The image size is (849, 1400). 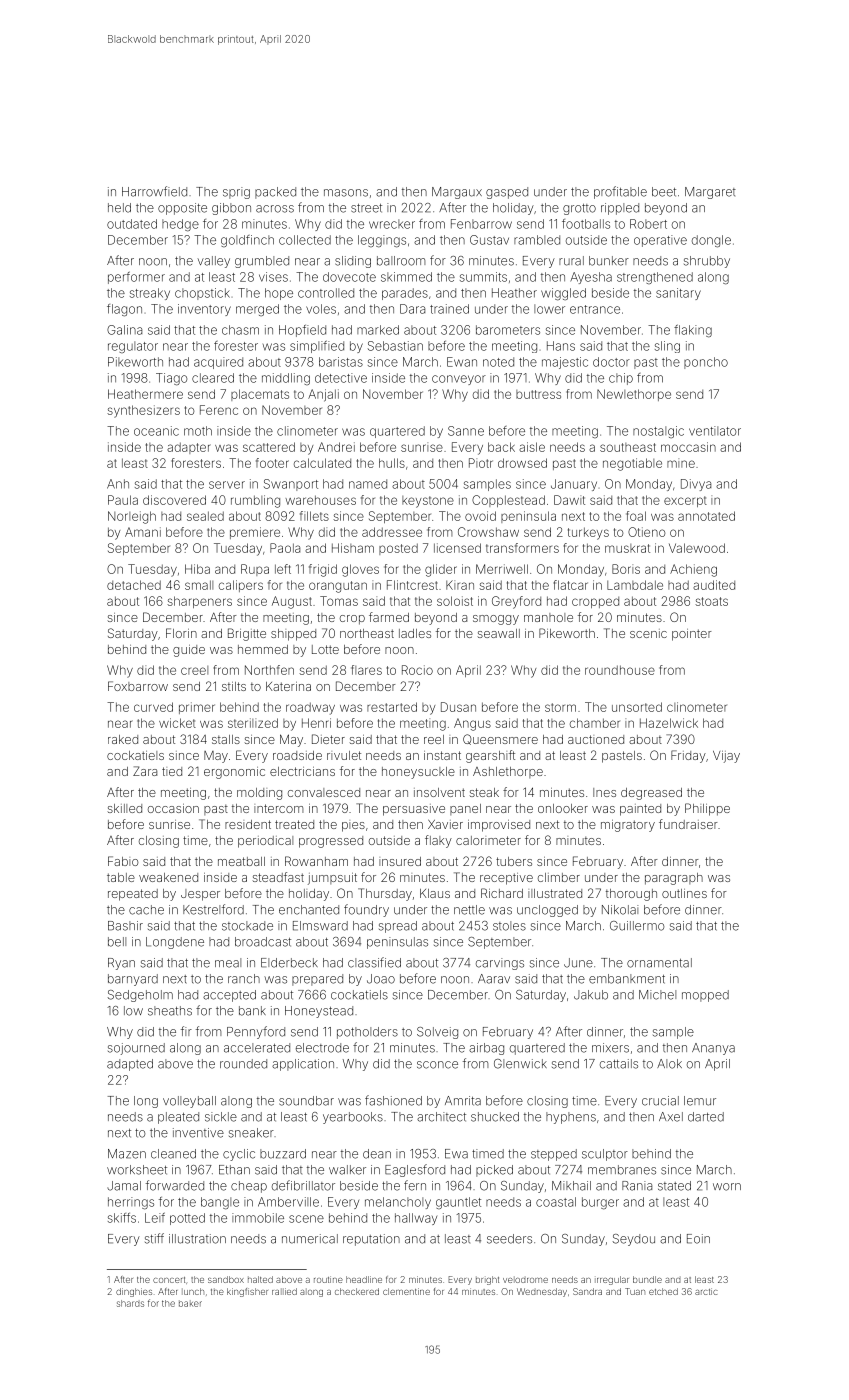 What do you see at coordinates (620, 670) in the screenshot?
I see `roundhouse` at bounding box center [620, 670].
